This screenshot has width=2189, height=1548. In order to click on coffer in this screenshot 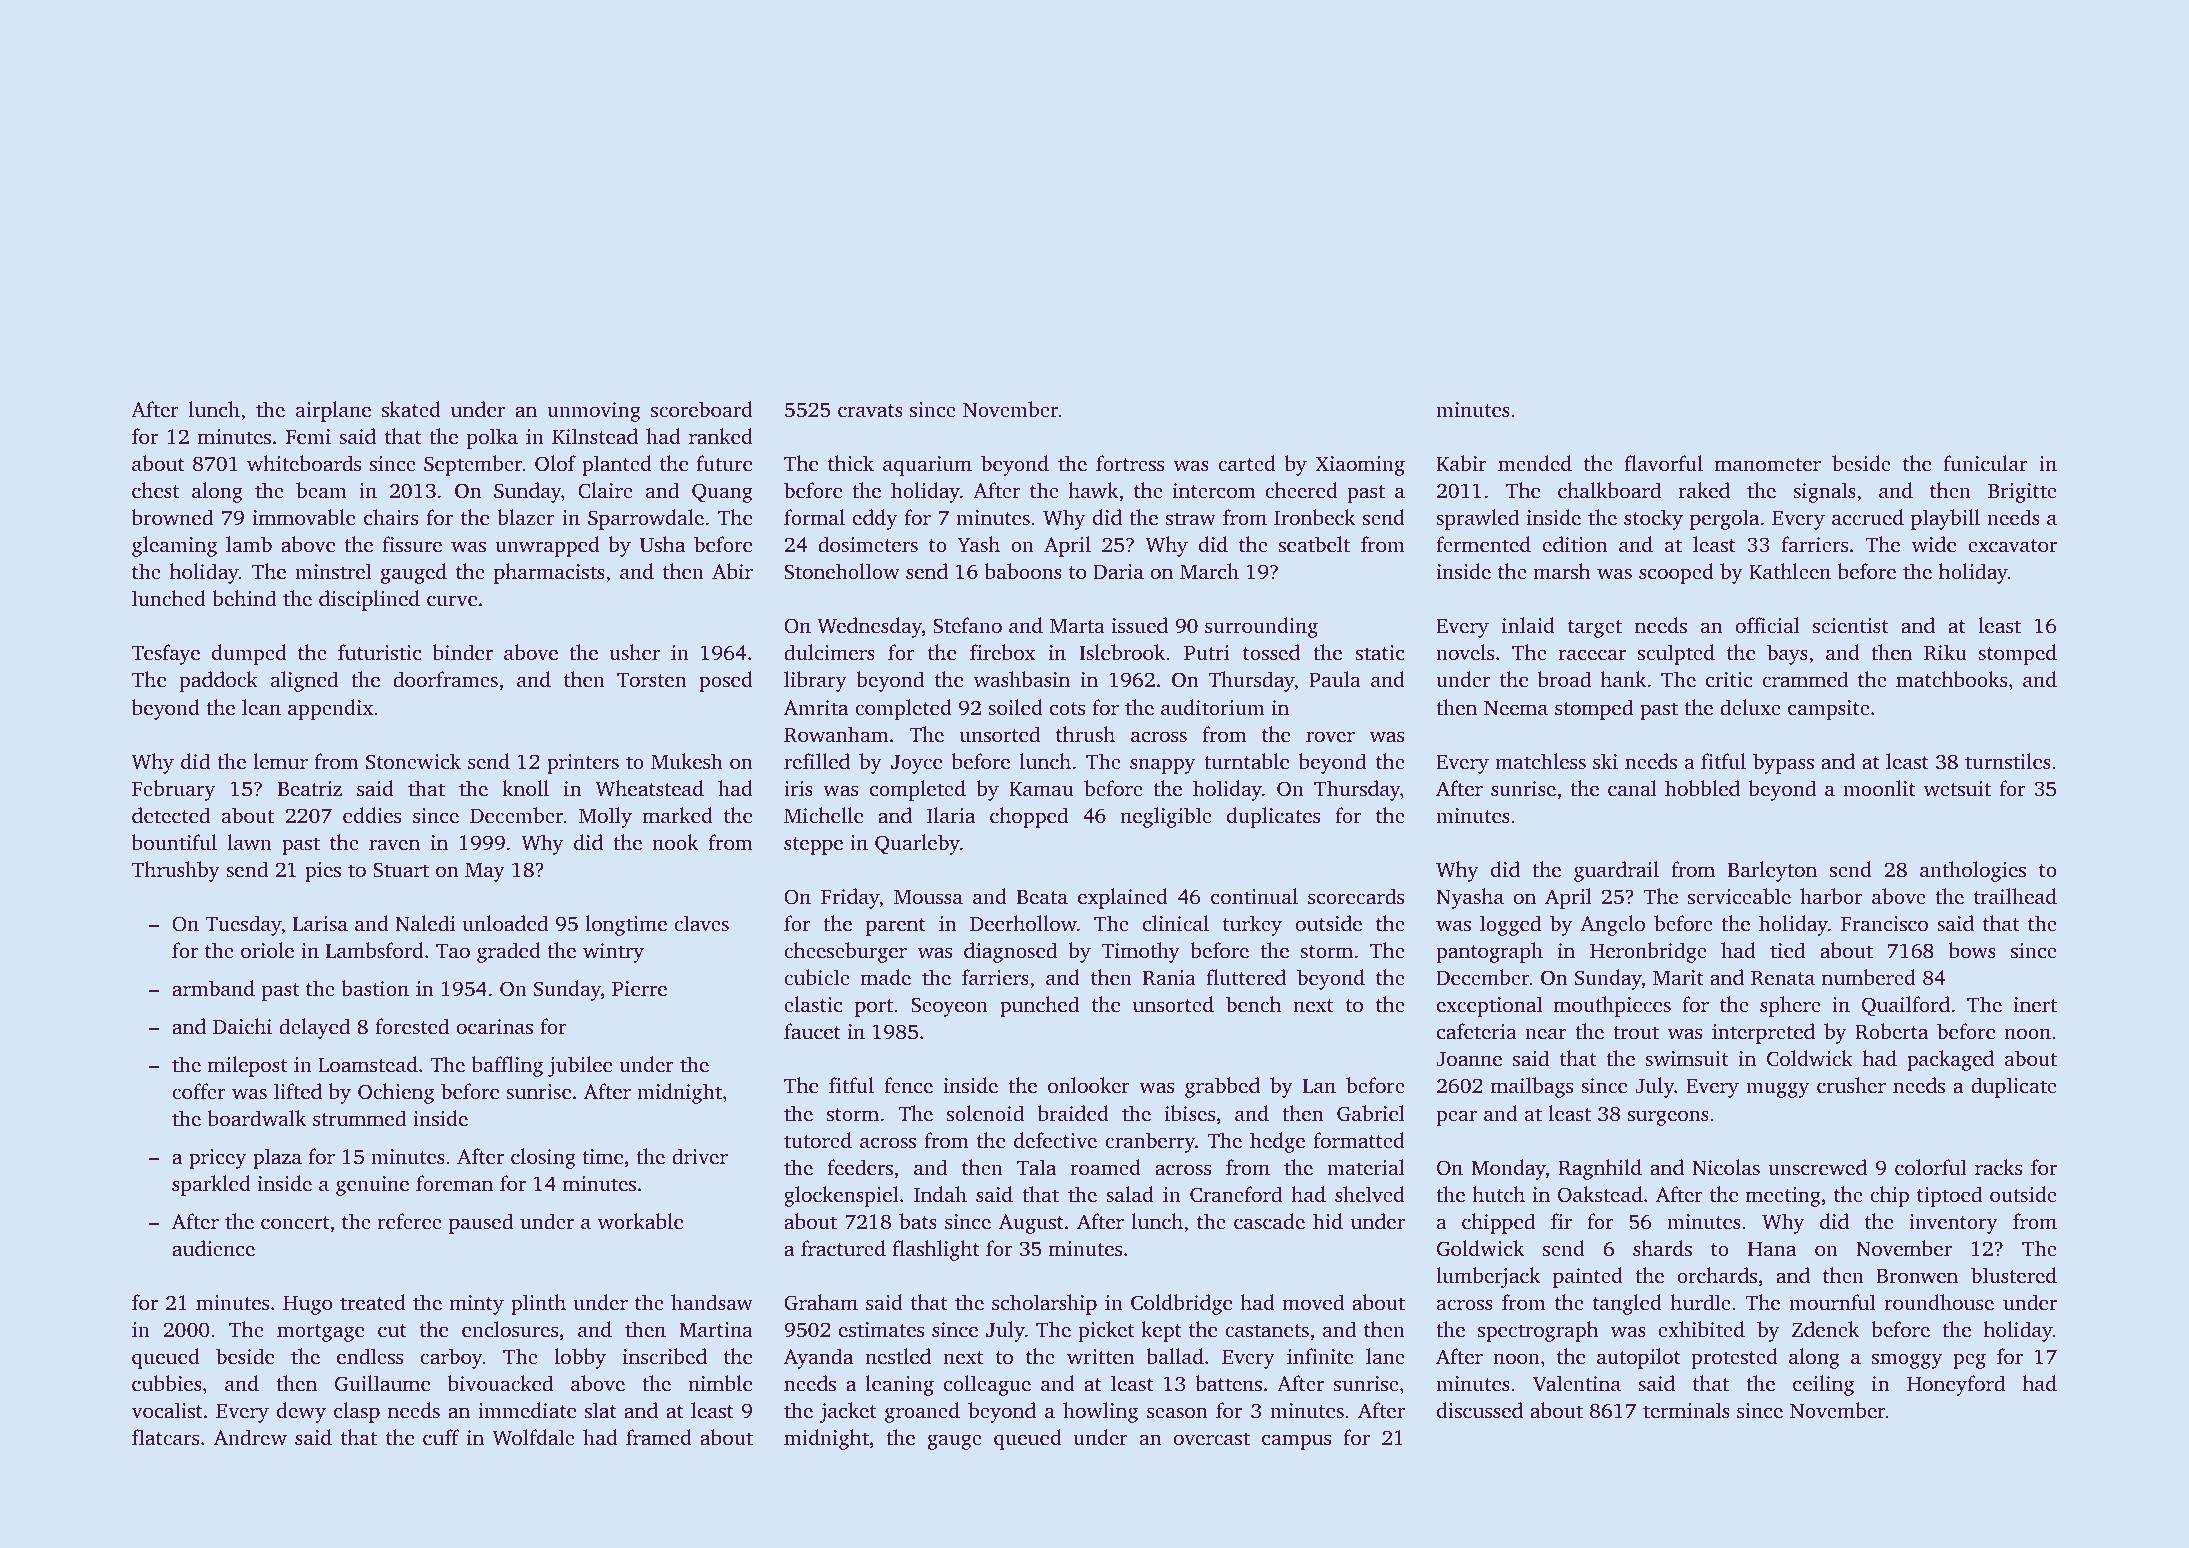, I will do `click(199, 1091)`.
